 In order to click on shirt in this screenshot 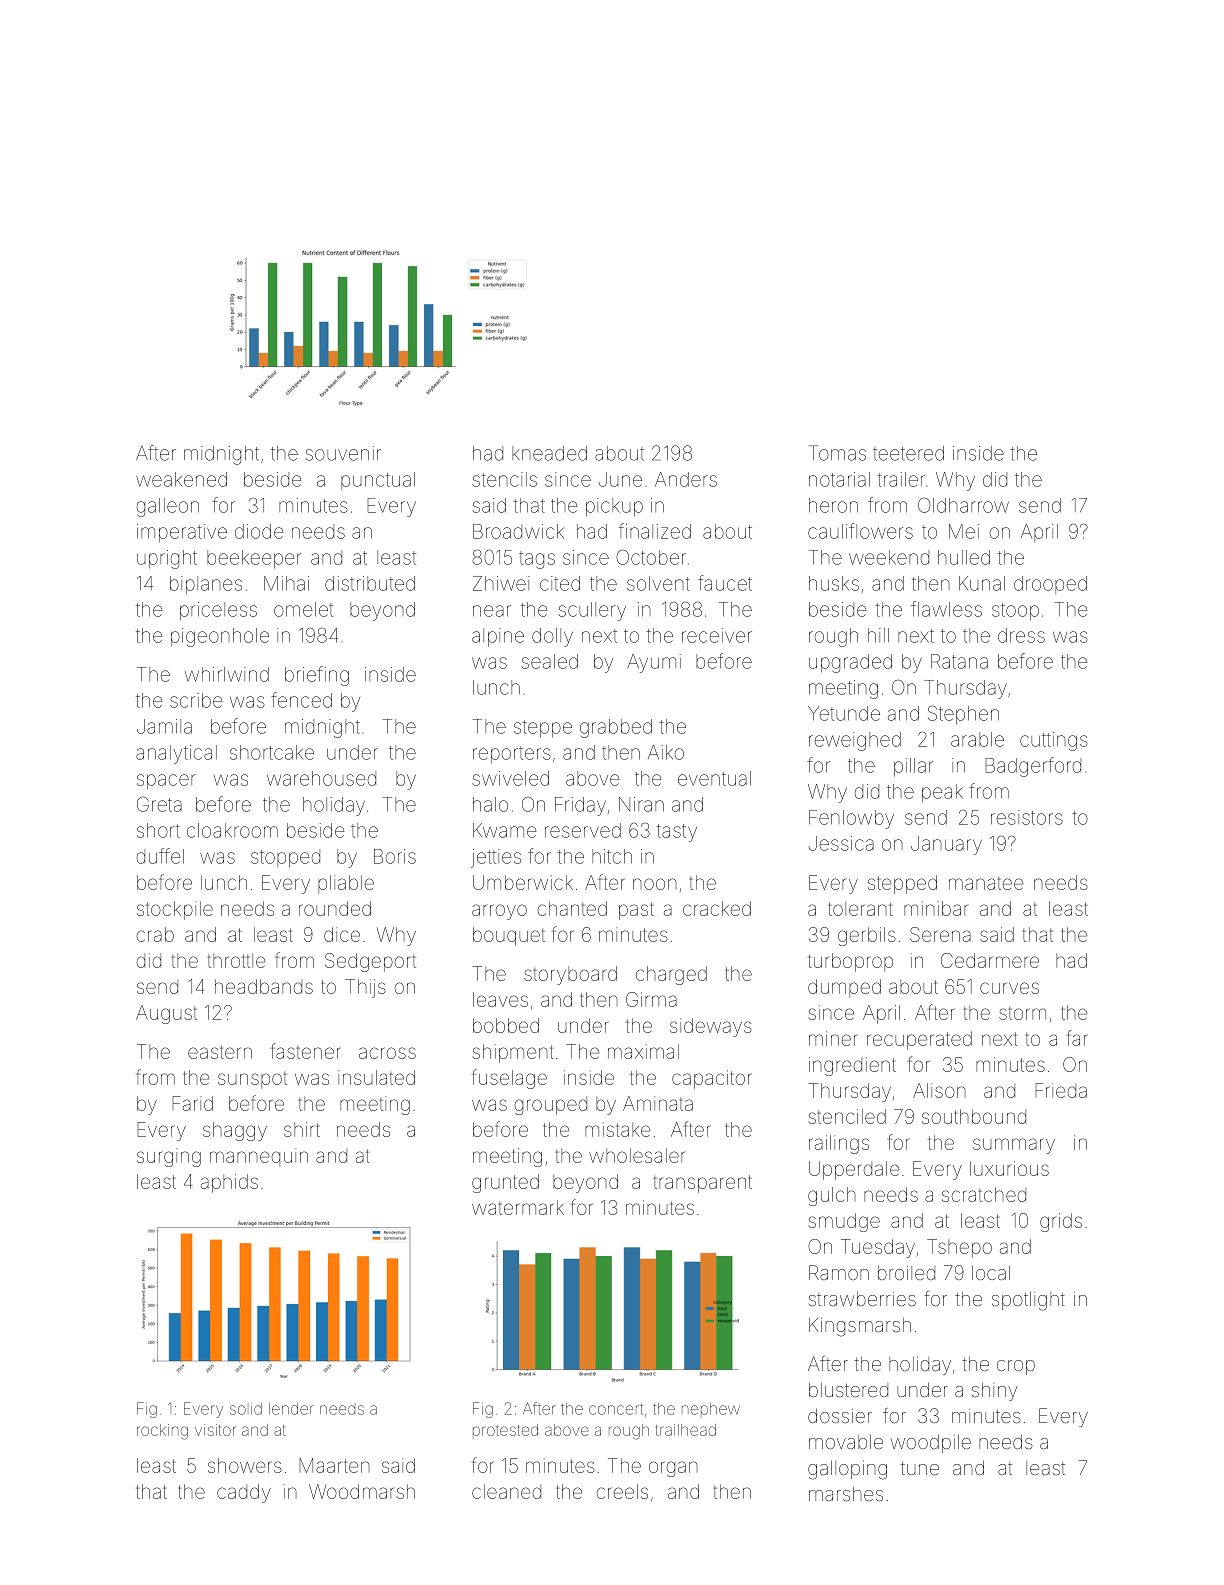, I will do `click(302, 1129)`.
